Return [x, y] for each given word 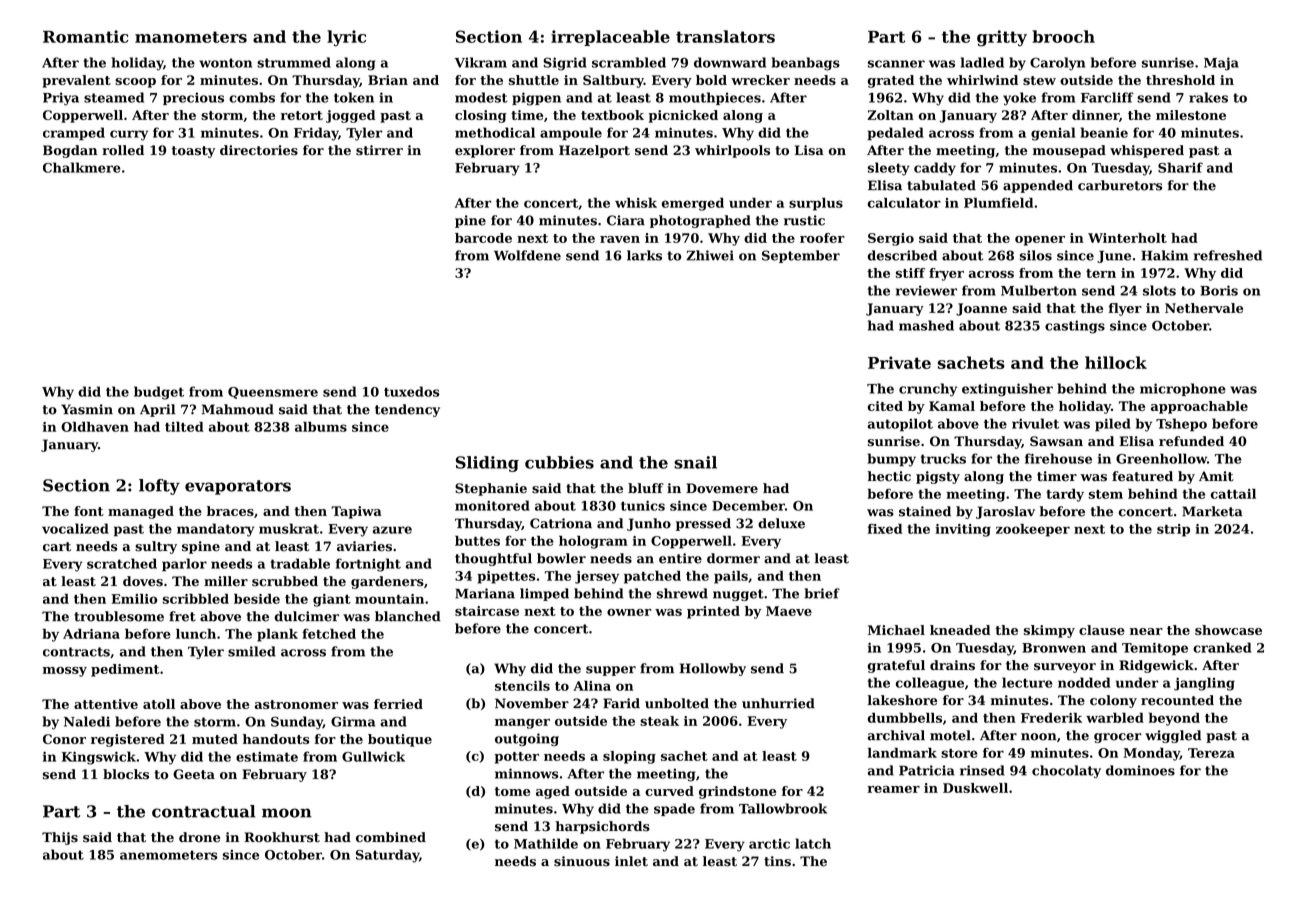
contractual [203, 811]
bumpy [892, 460]
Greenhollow [1161, 458]
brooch [1063, 36]
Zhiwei [710, 255]
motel [950, 735]
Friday [316, 134]
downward [730, 62]
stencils [522, 686]
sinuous [582, 861]
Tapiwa [356, 512]
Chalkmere [82, 167]
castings [1075, 327]
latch [813, 843]
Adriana [91, 633]
